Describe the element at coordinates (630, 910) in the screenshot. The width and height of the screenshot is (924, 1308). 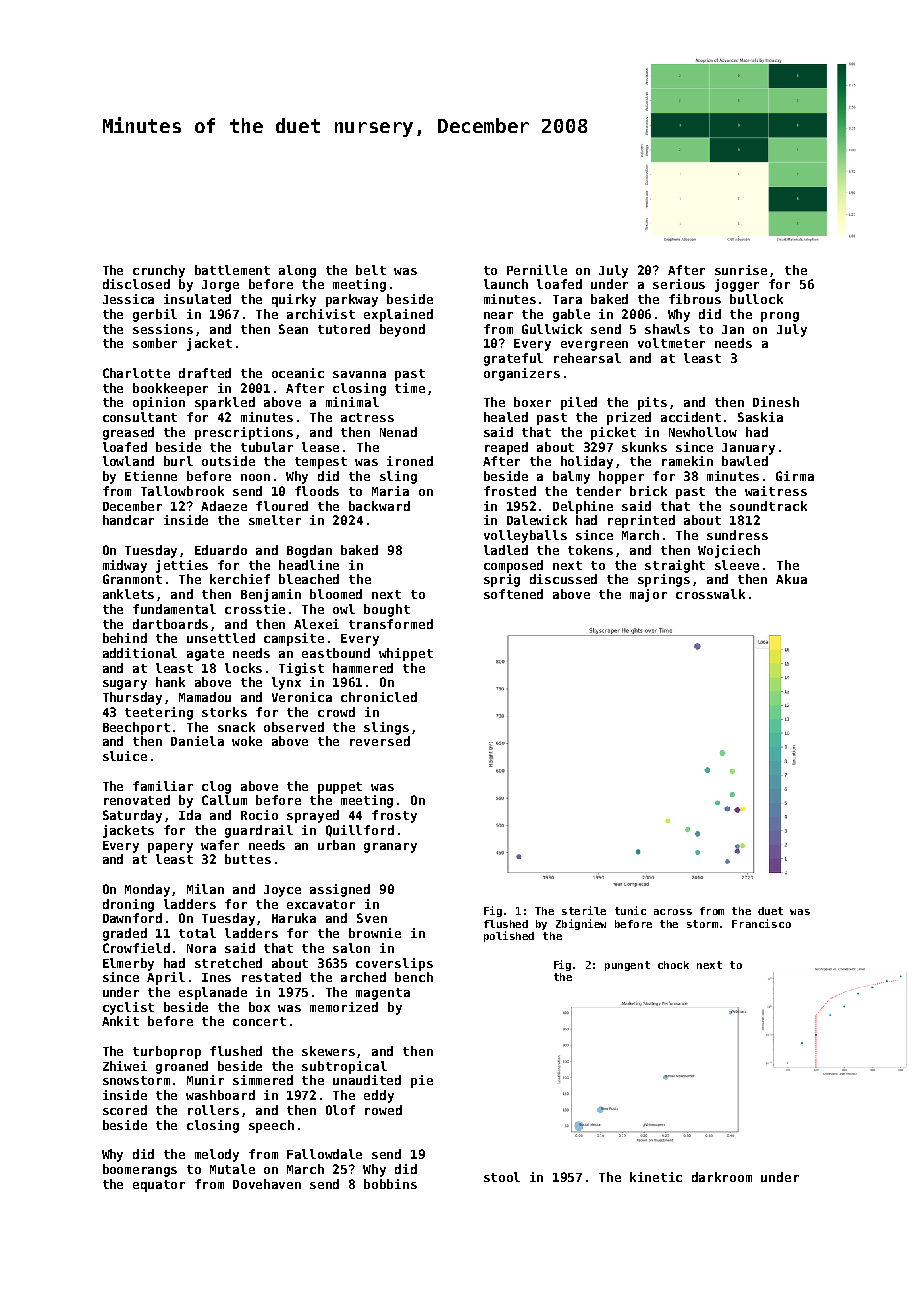
I see `tunic` at that location.
